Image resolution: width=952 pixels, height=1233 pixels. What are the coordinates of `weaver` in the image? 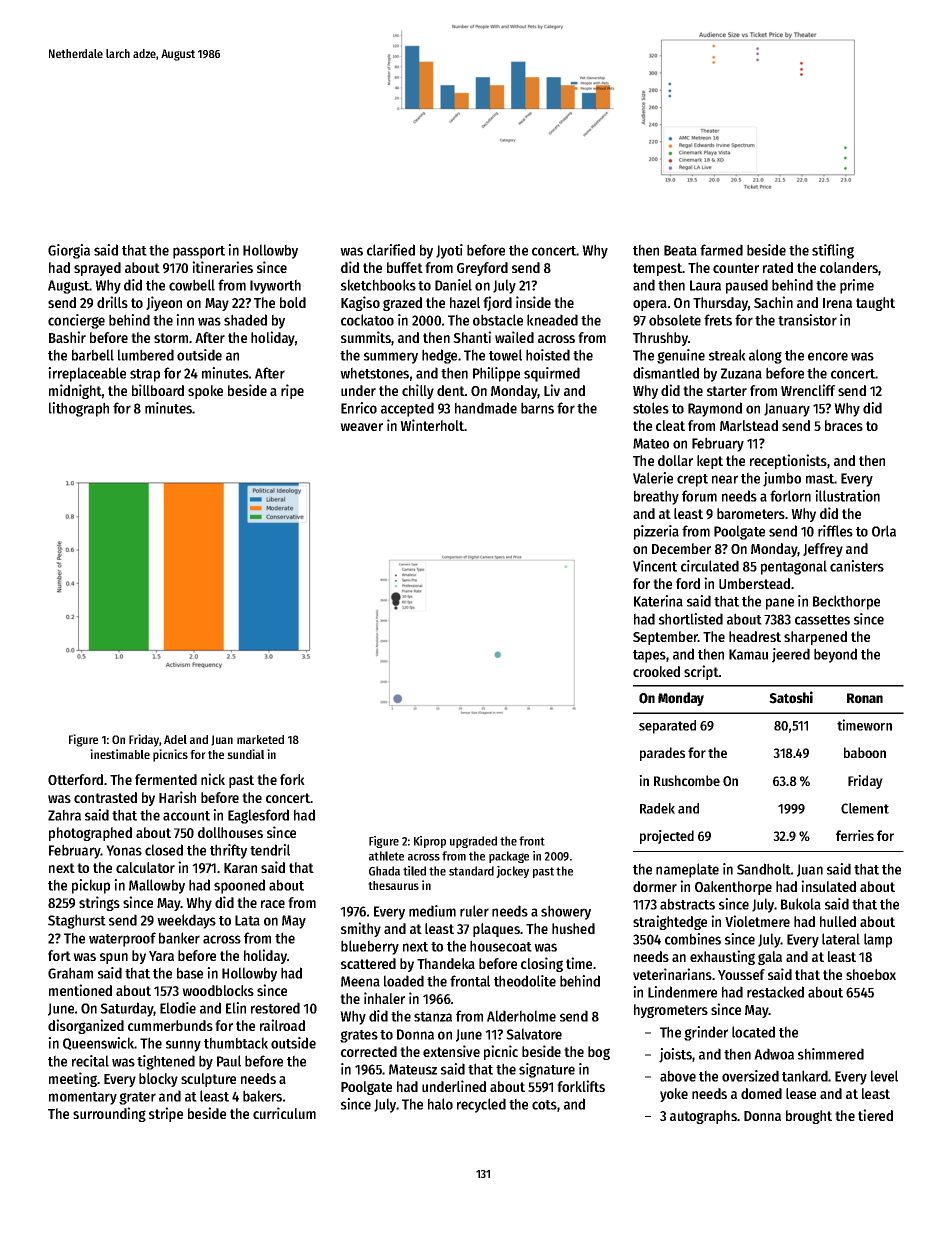 It's located at (361, 427).
